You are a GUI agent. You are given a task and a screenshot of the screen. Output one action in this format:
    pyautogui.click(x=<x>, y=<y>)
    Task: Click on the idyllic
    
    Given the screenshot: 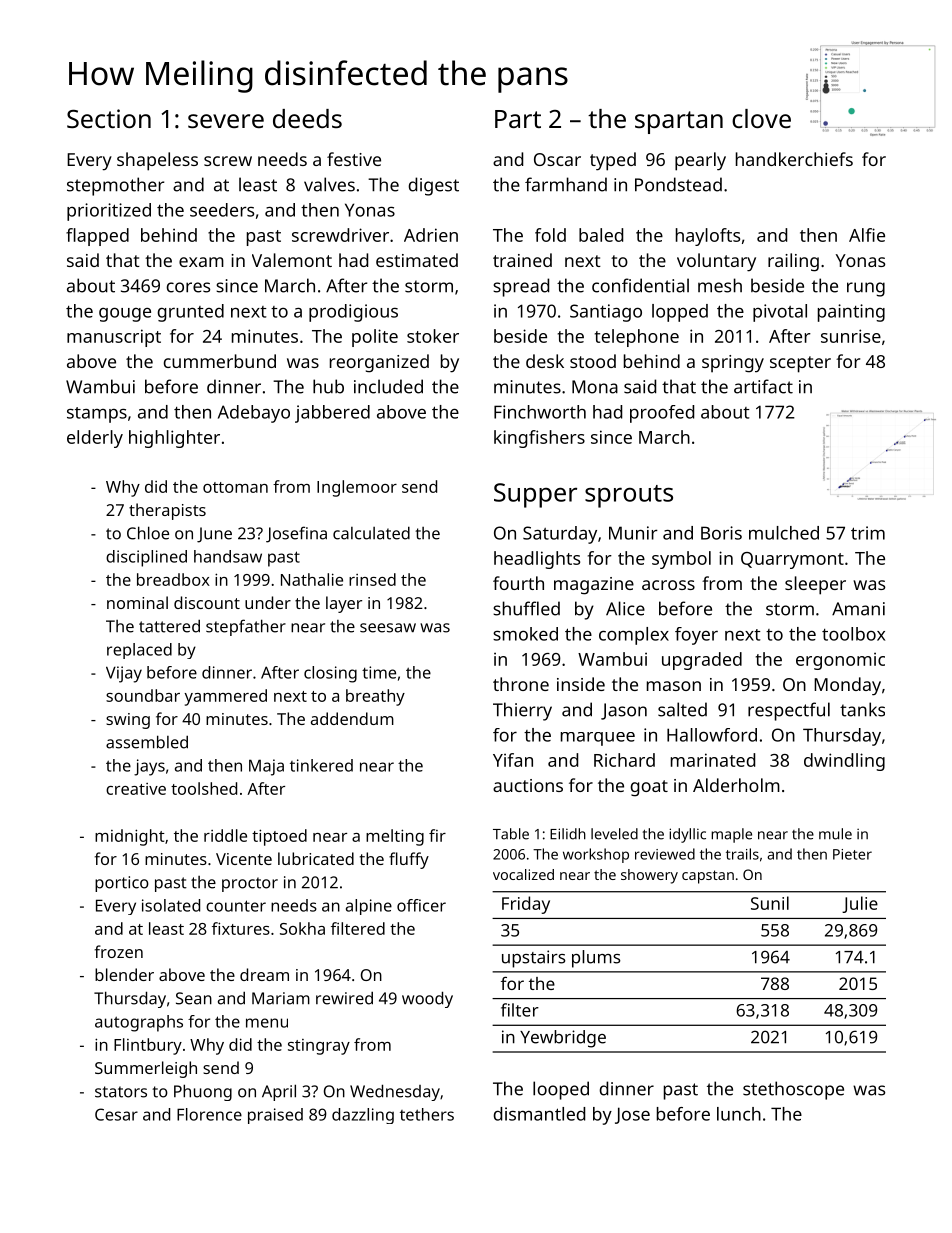 What is the action you would take?
    pyautogui.click(x=687, y=835)
